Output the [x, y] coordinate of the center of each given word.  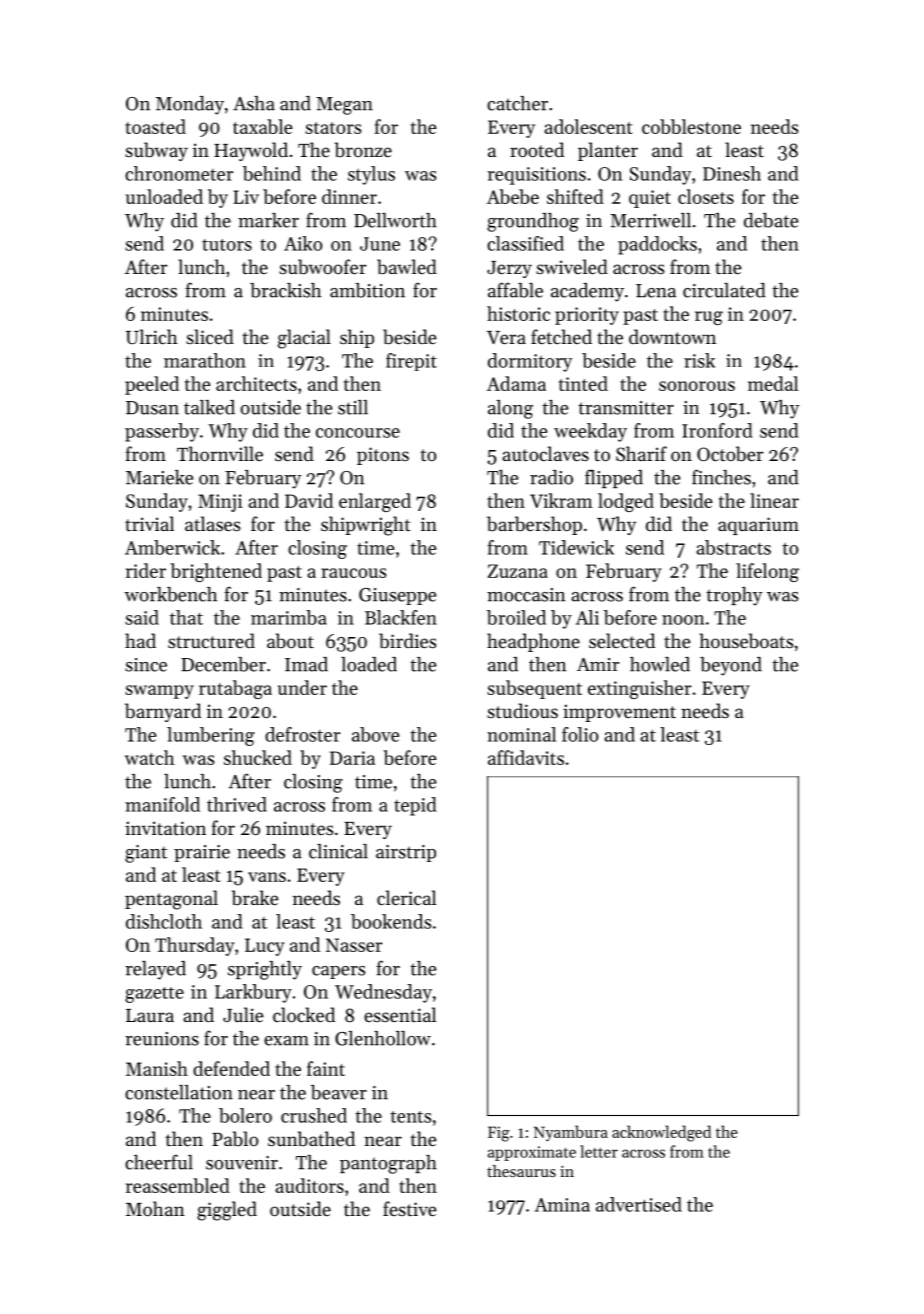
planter [608, 151]
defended [231, 1068]
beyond [731, 666]
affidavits [526, 757]
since [146, 665]
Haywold [251, 151]
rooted [537, 149]
